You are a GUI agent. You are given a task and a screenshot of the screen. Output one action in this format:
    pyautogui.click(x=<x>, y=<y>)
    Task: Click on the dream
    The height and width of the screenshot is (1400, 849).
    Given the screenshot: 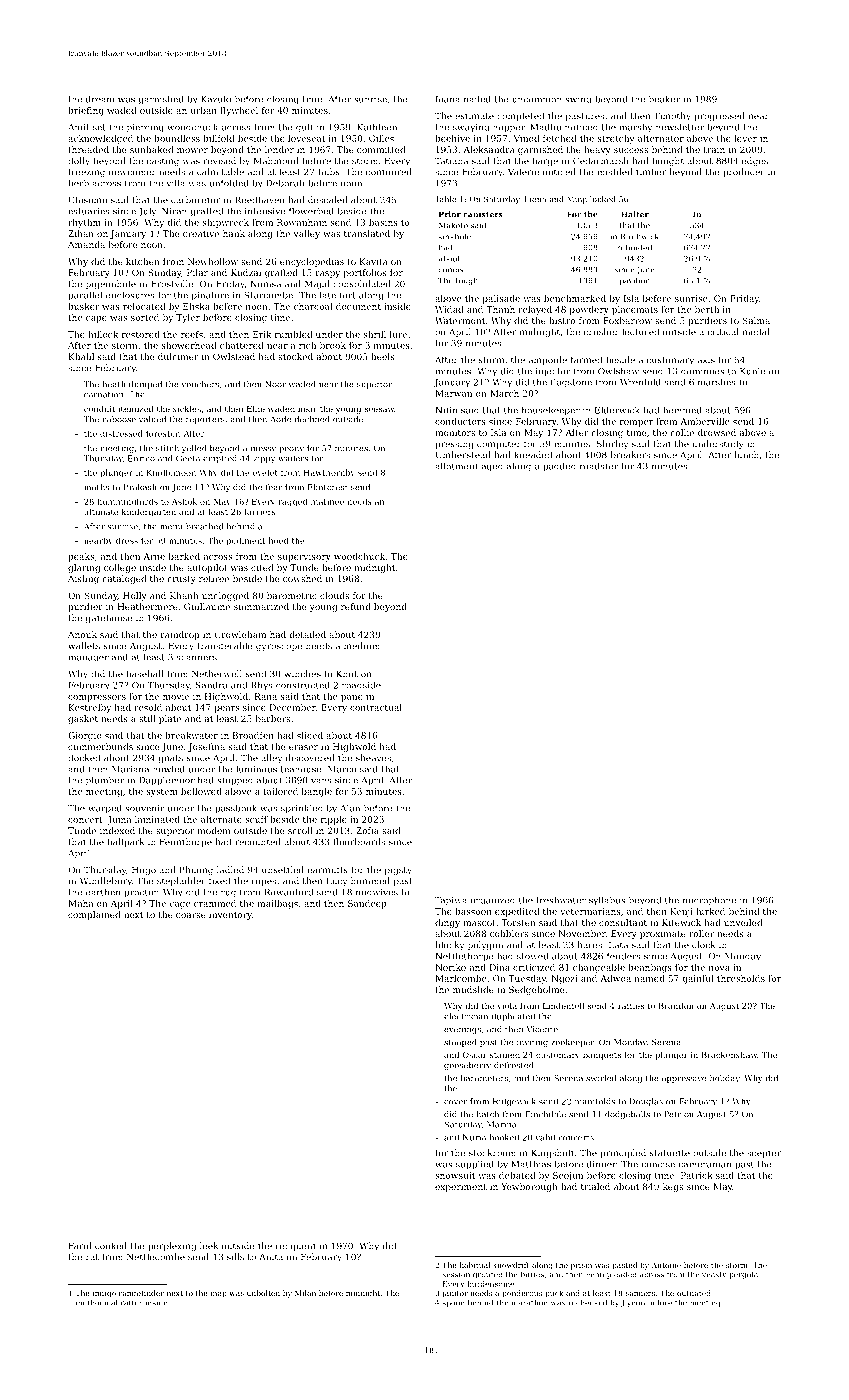 What is the action you would take?
    pyautogui.click(x=100, y=99)
